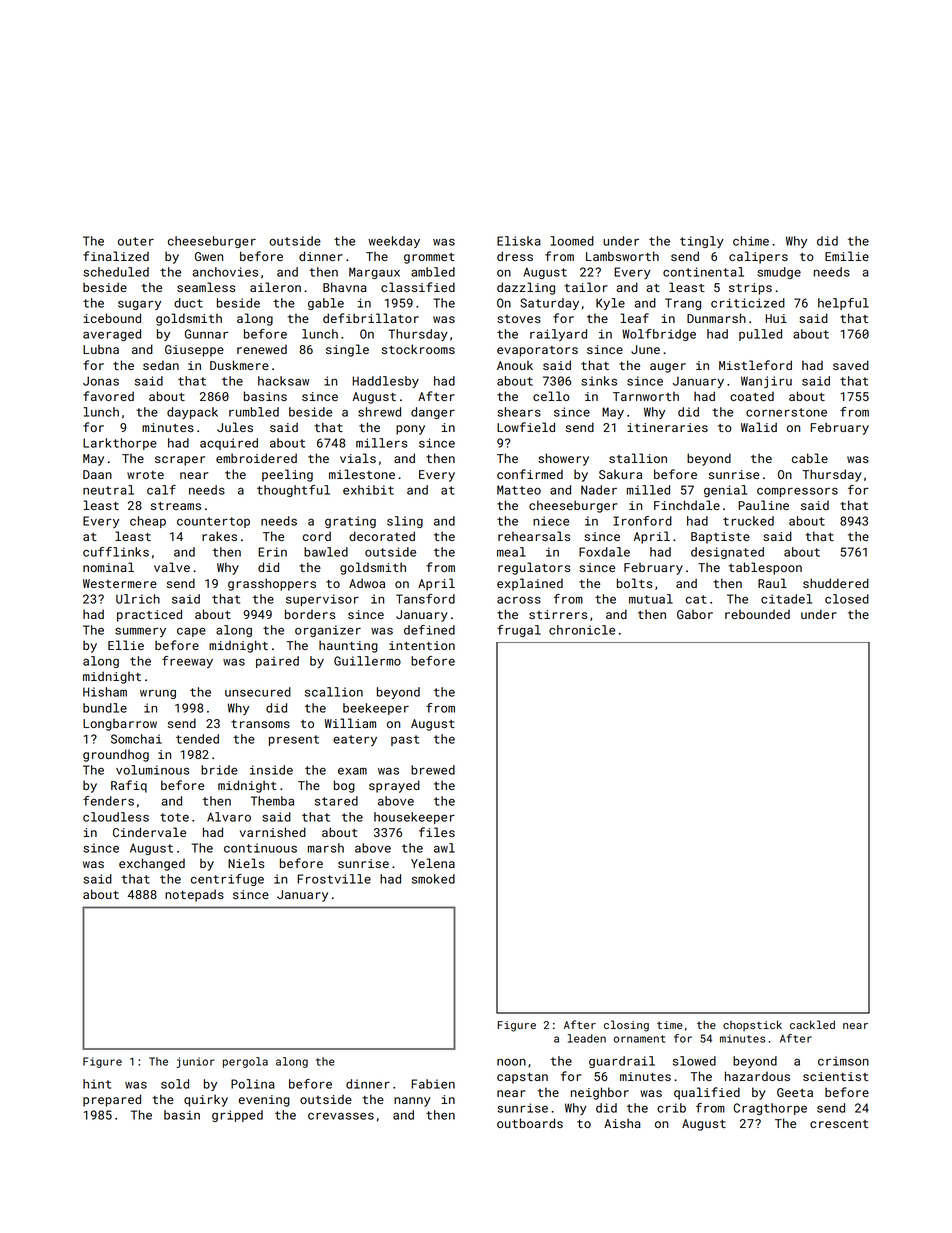 This screenshot has width=952, height=1233. I want to click on sprayed, so click(394, 786).
